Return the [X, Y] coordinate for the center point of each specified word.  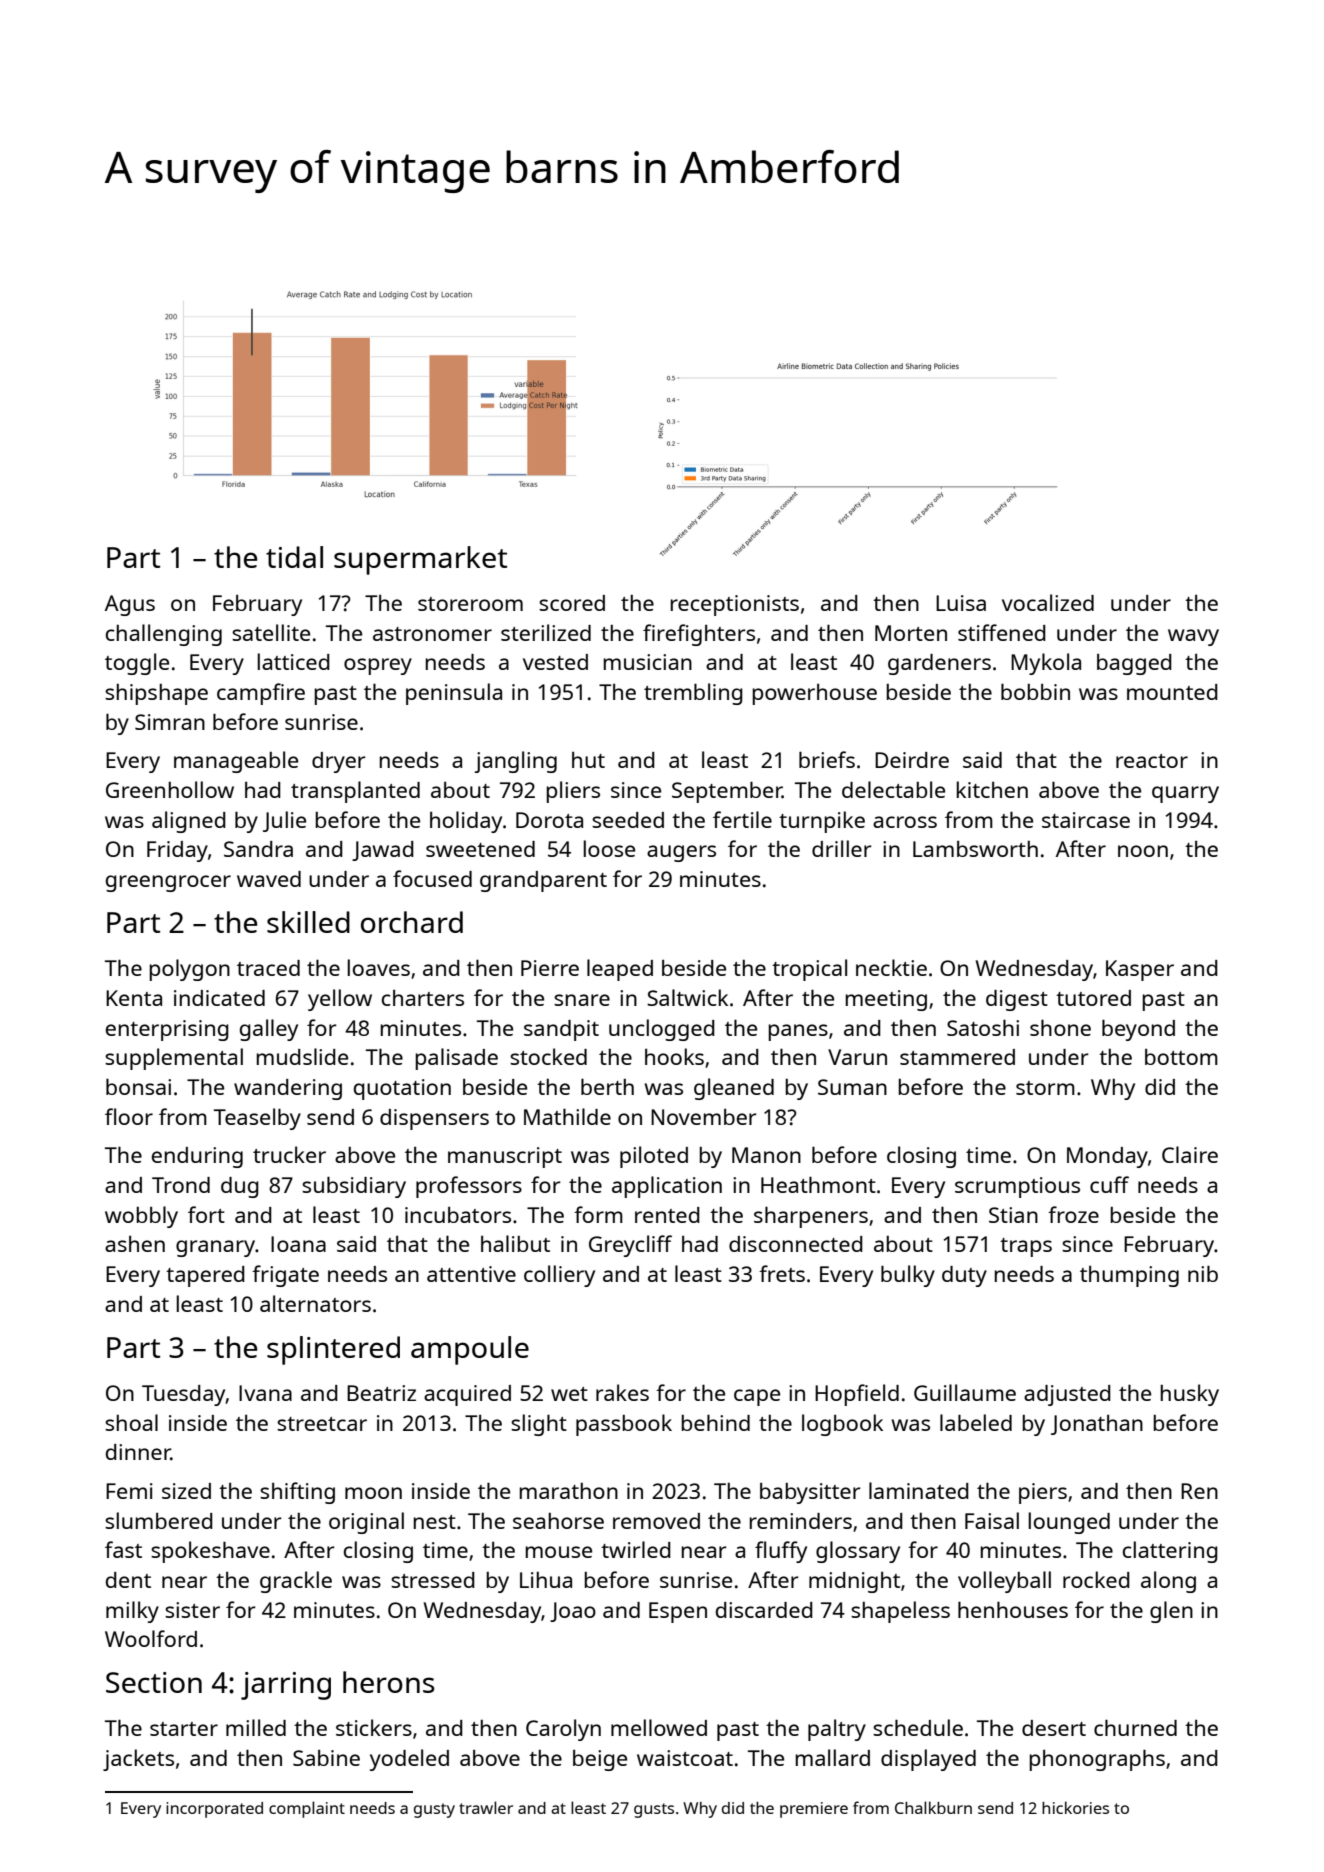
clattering [1170, 1552]
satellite [271, 632]
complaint [307, 1809]
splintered [333, 1350]
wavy [1193, 637]
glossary [858, 1552]
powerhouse [814, 694]
